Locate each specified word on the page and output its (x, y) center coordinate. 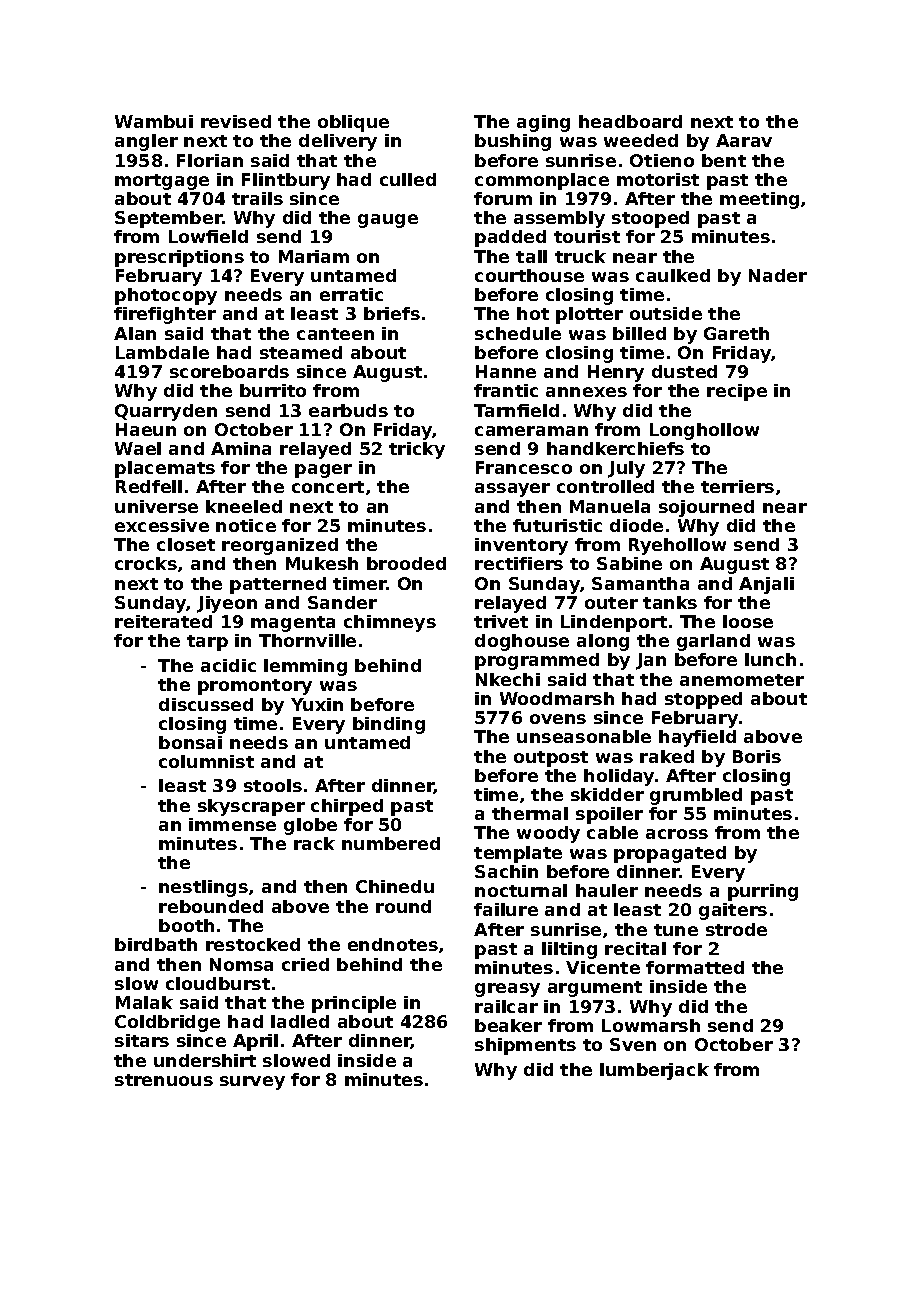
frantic (506, 390)
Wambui (154, 121)
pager (323, 471)
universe (156, 506)
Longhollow (704, 431)
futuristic (557, 525)
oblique (353, 123)
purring (763, 892)
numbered (391, 843)
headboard (630, 121)
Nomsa (241, 964)
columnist (206, 761)
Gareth (736, 333)
